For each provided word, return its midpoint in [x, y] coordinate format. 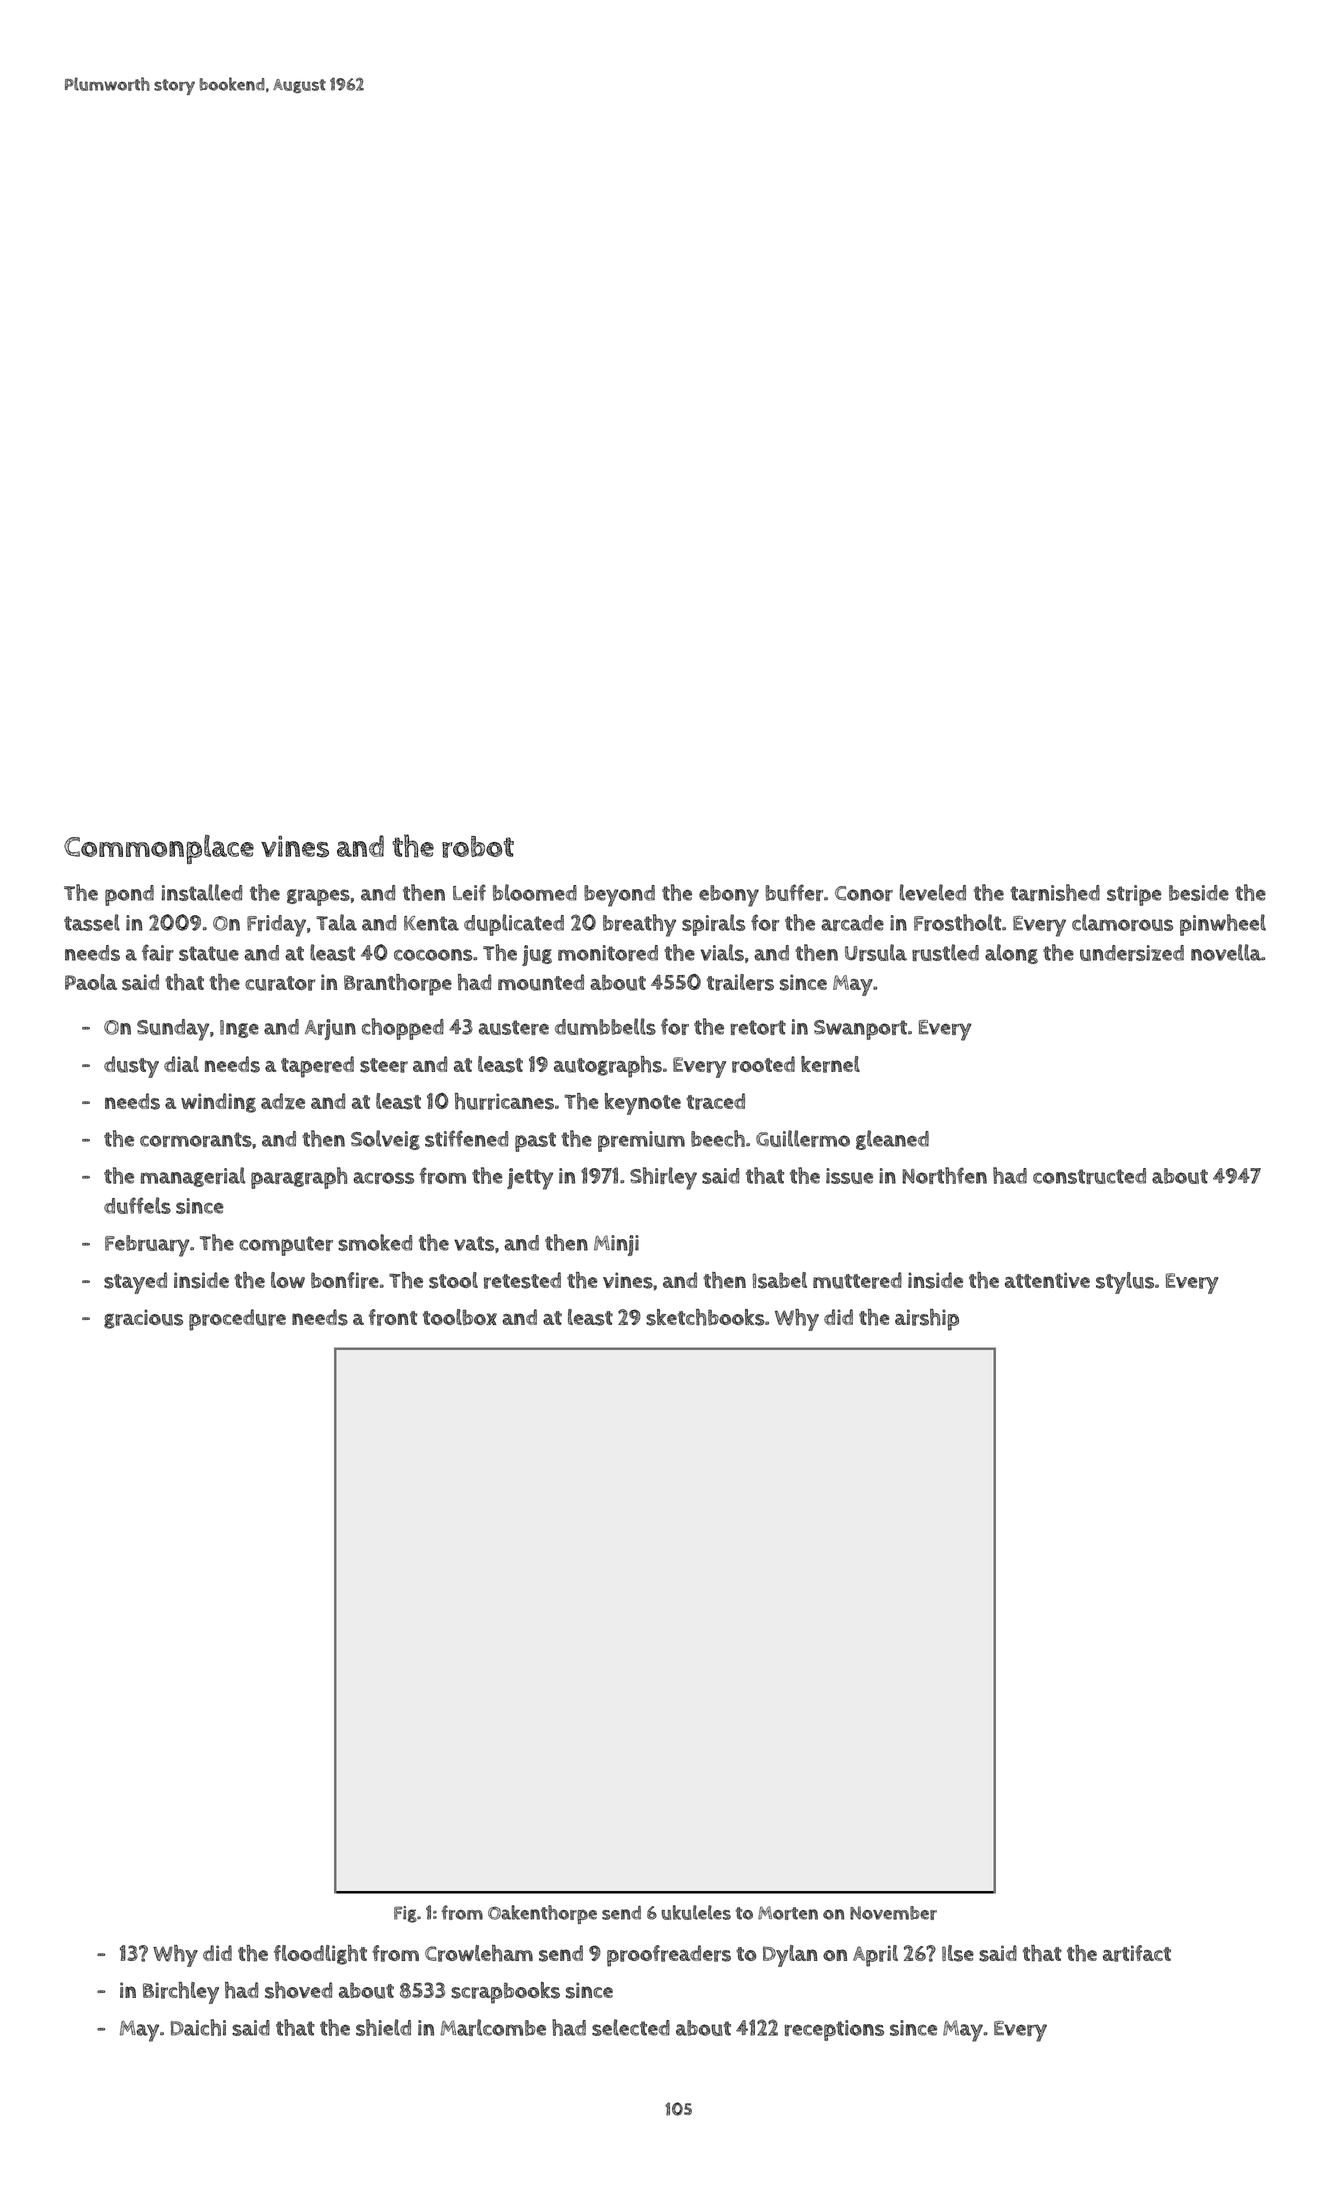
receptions [834, 2030]
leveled [933, 892]
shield [383, 2027]
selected [631, 2027]
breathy [639, 925]
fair [158, 952]
